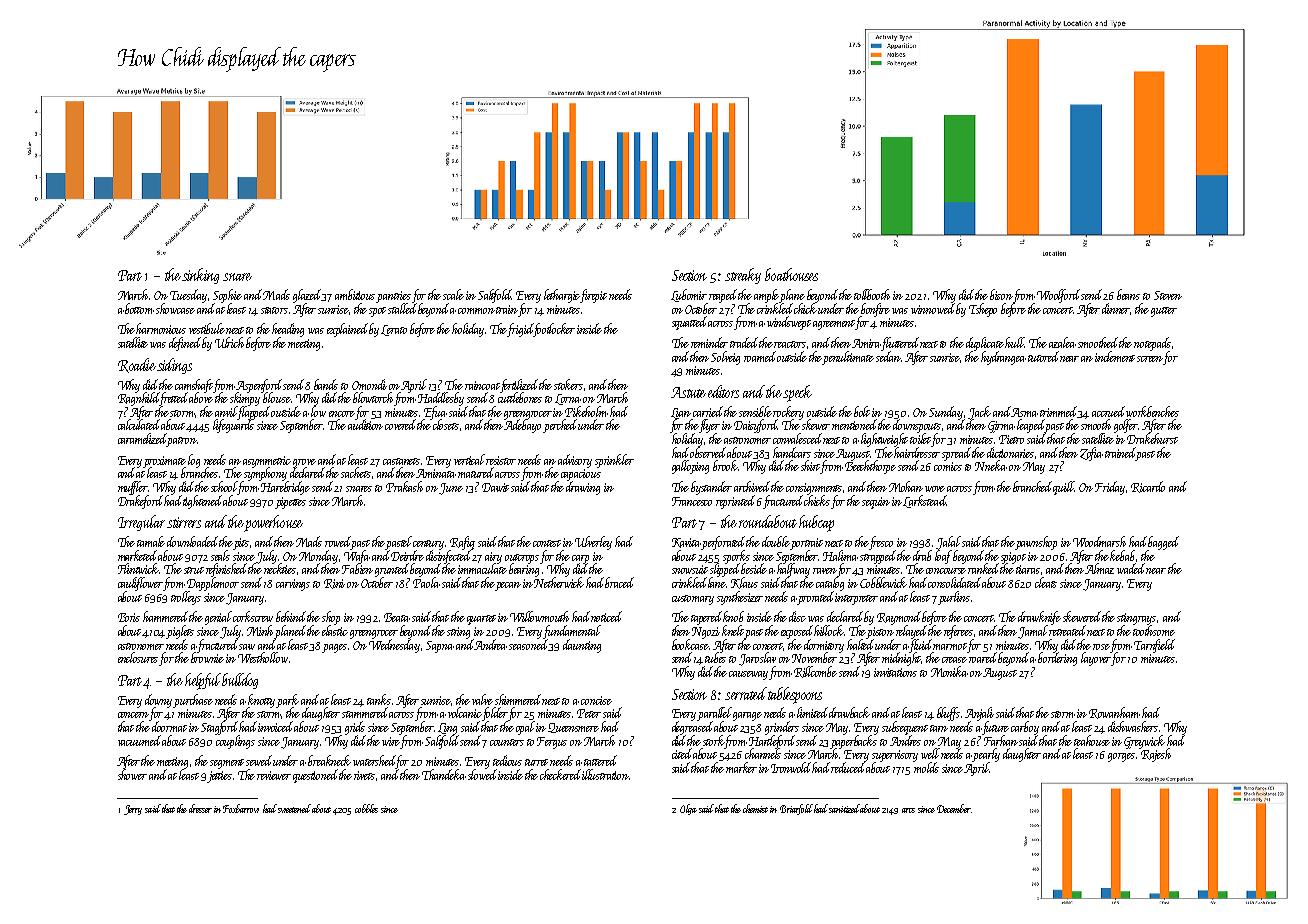 Image resolution: width=1308 pixels, height=924 pixels. What do you see at coordinates (366, 808) in the page?
I see `cobbles` at bounding box center [366, 808].
